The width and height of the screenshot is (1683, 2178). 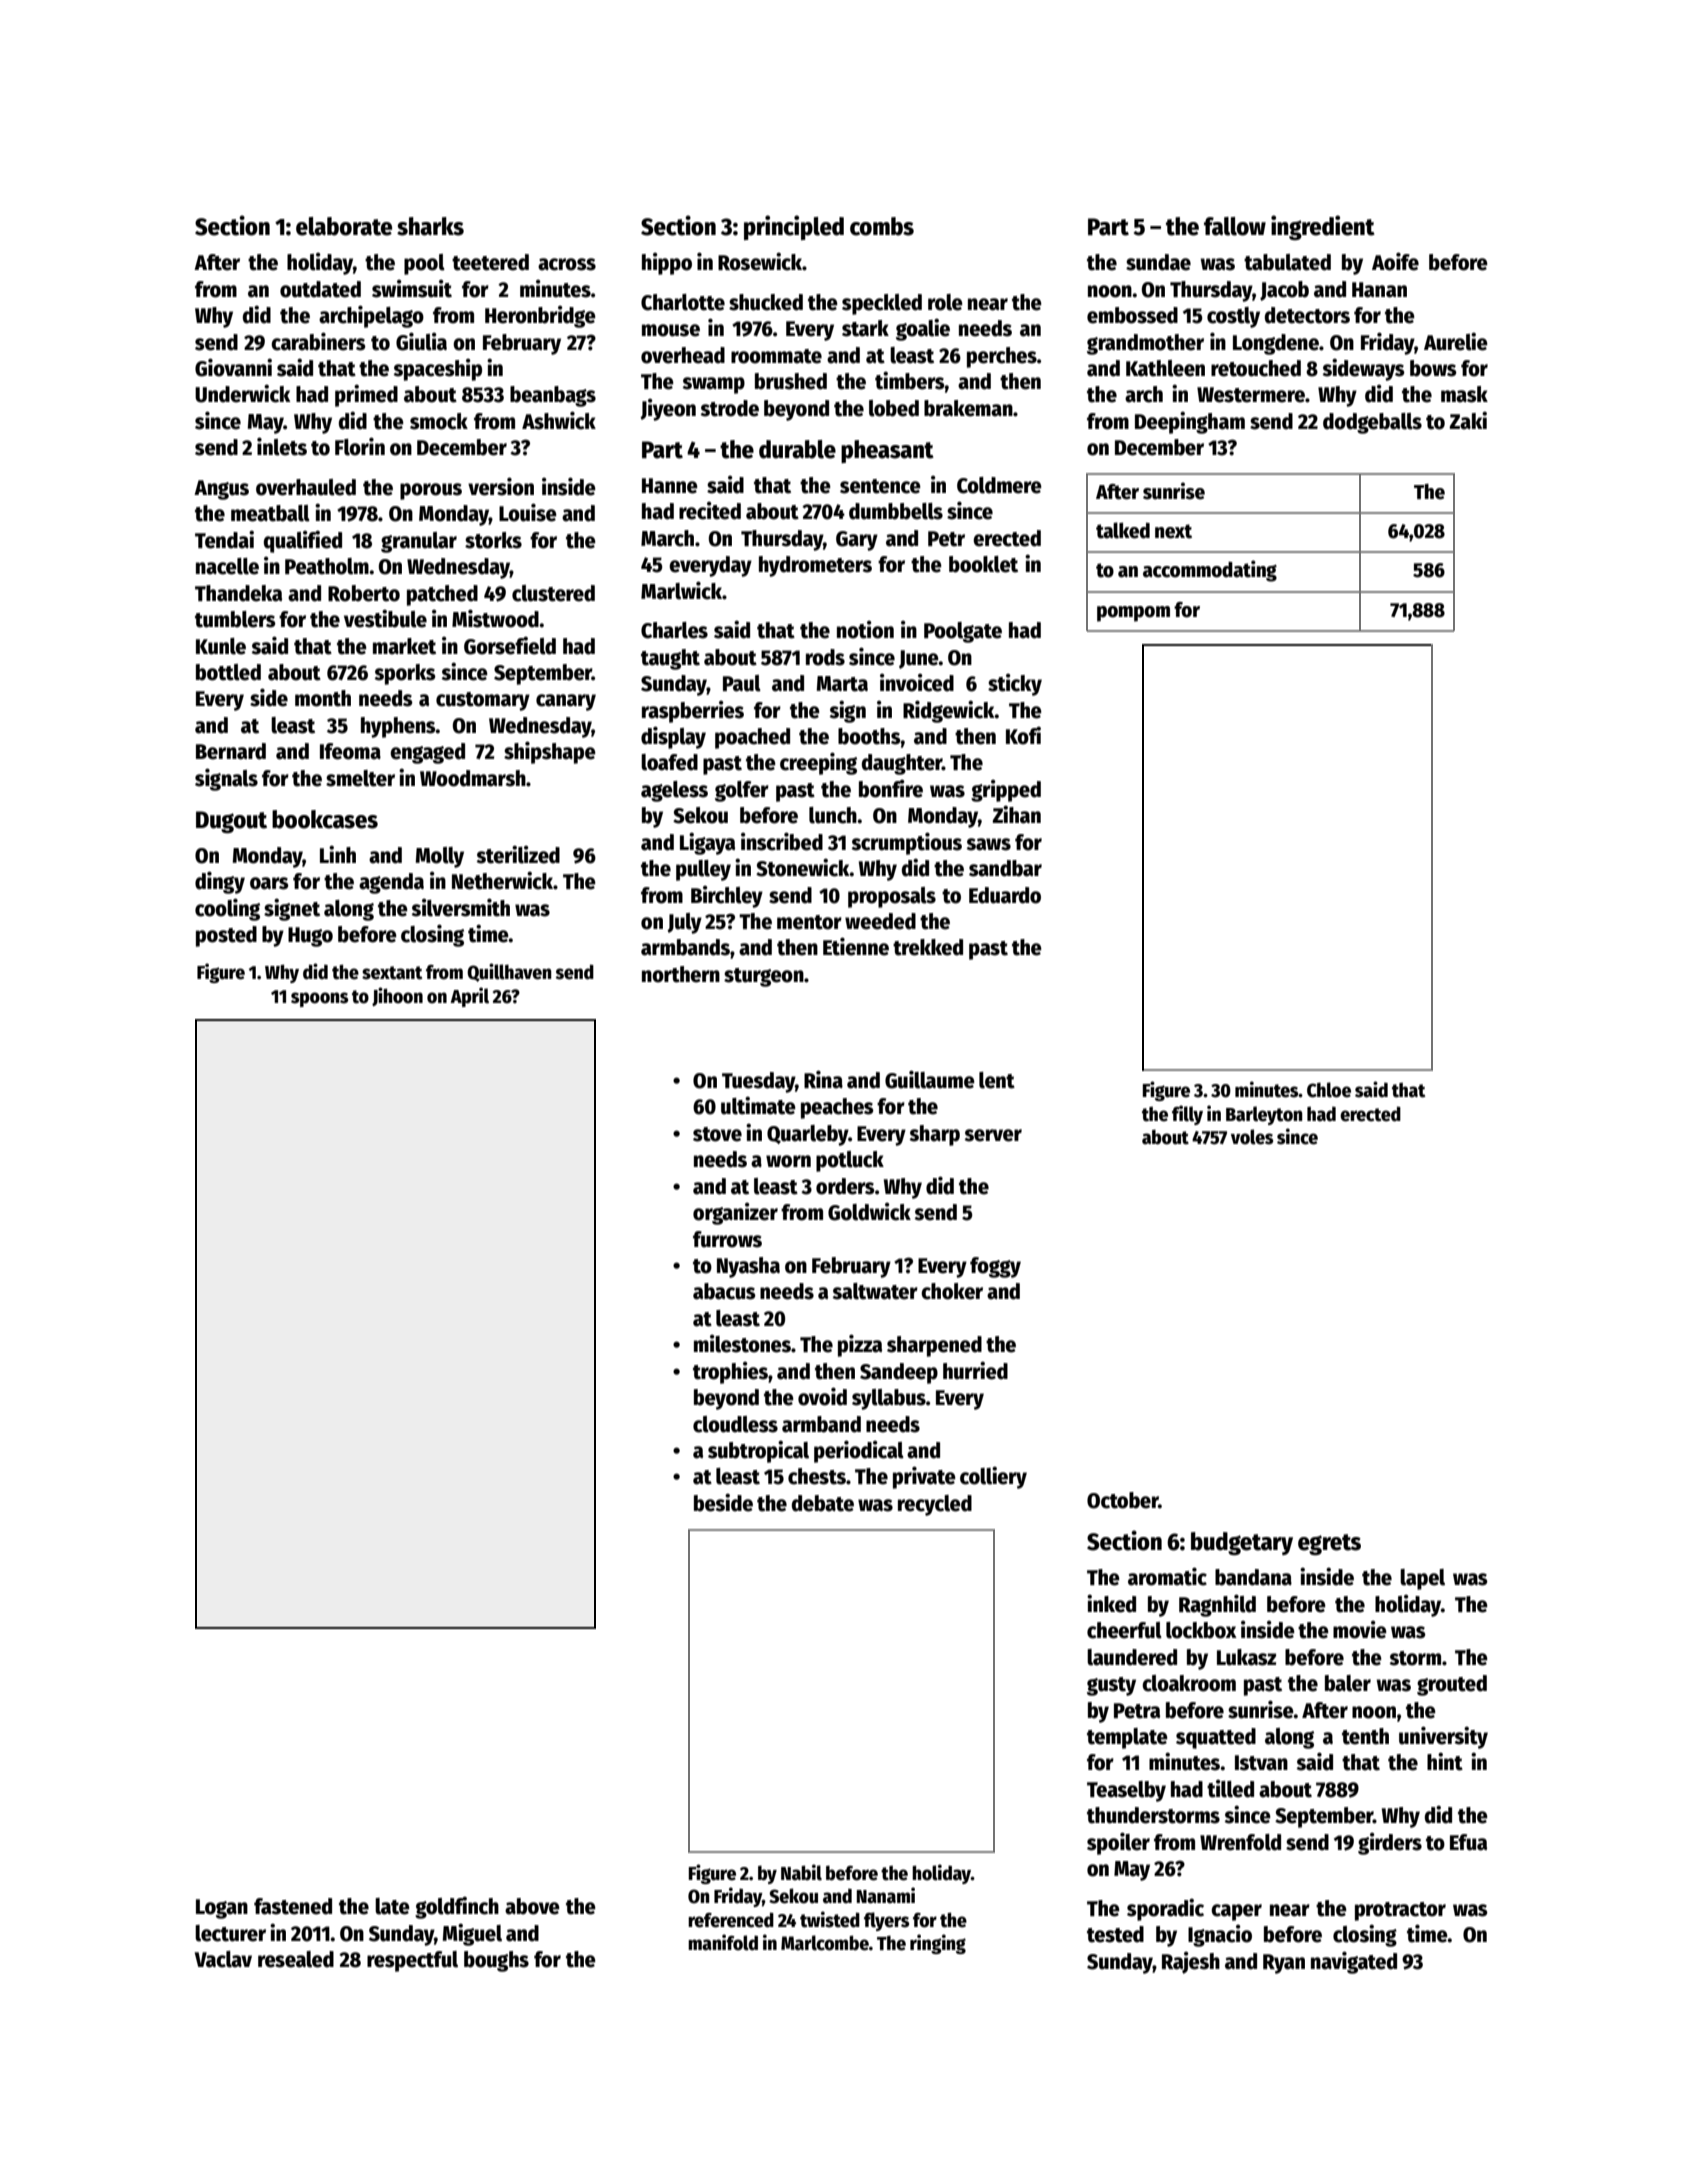 What do you see at coordinates (681, 590) in the screenshot?
I see `Marlwick` at bounding box center [681, 590].
